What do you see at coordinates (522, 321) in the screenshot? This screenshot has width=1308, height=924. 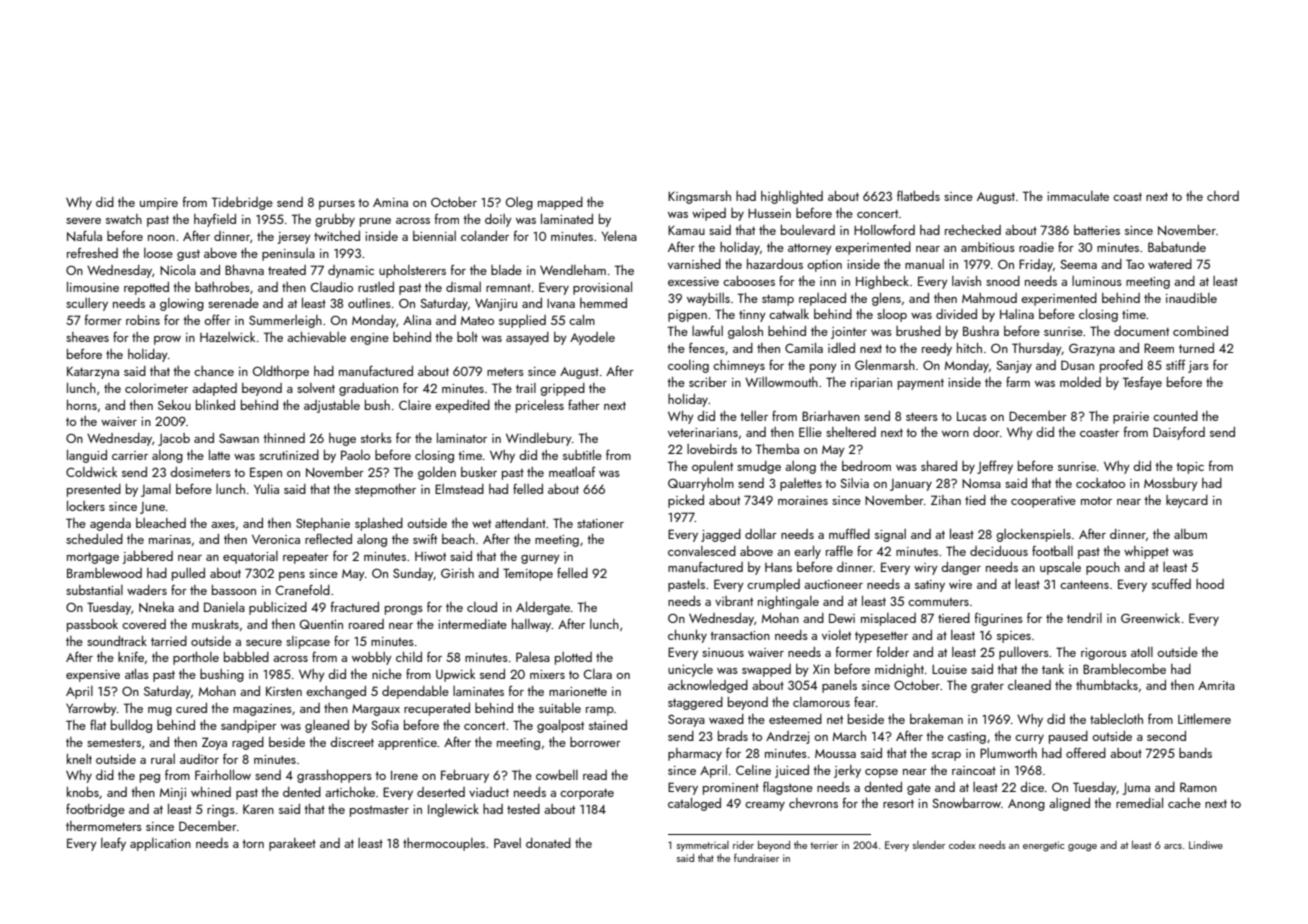 I see `supplied` at bounding box center [522, 321].
